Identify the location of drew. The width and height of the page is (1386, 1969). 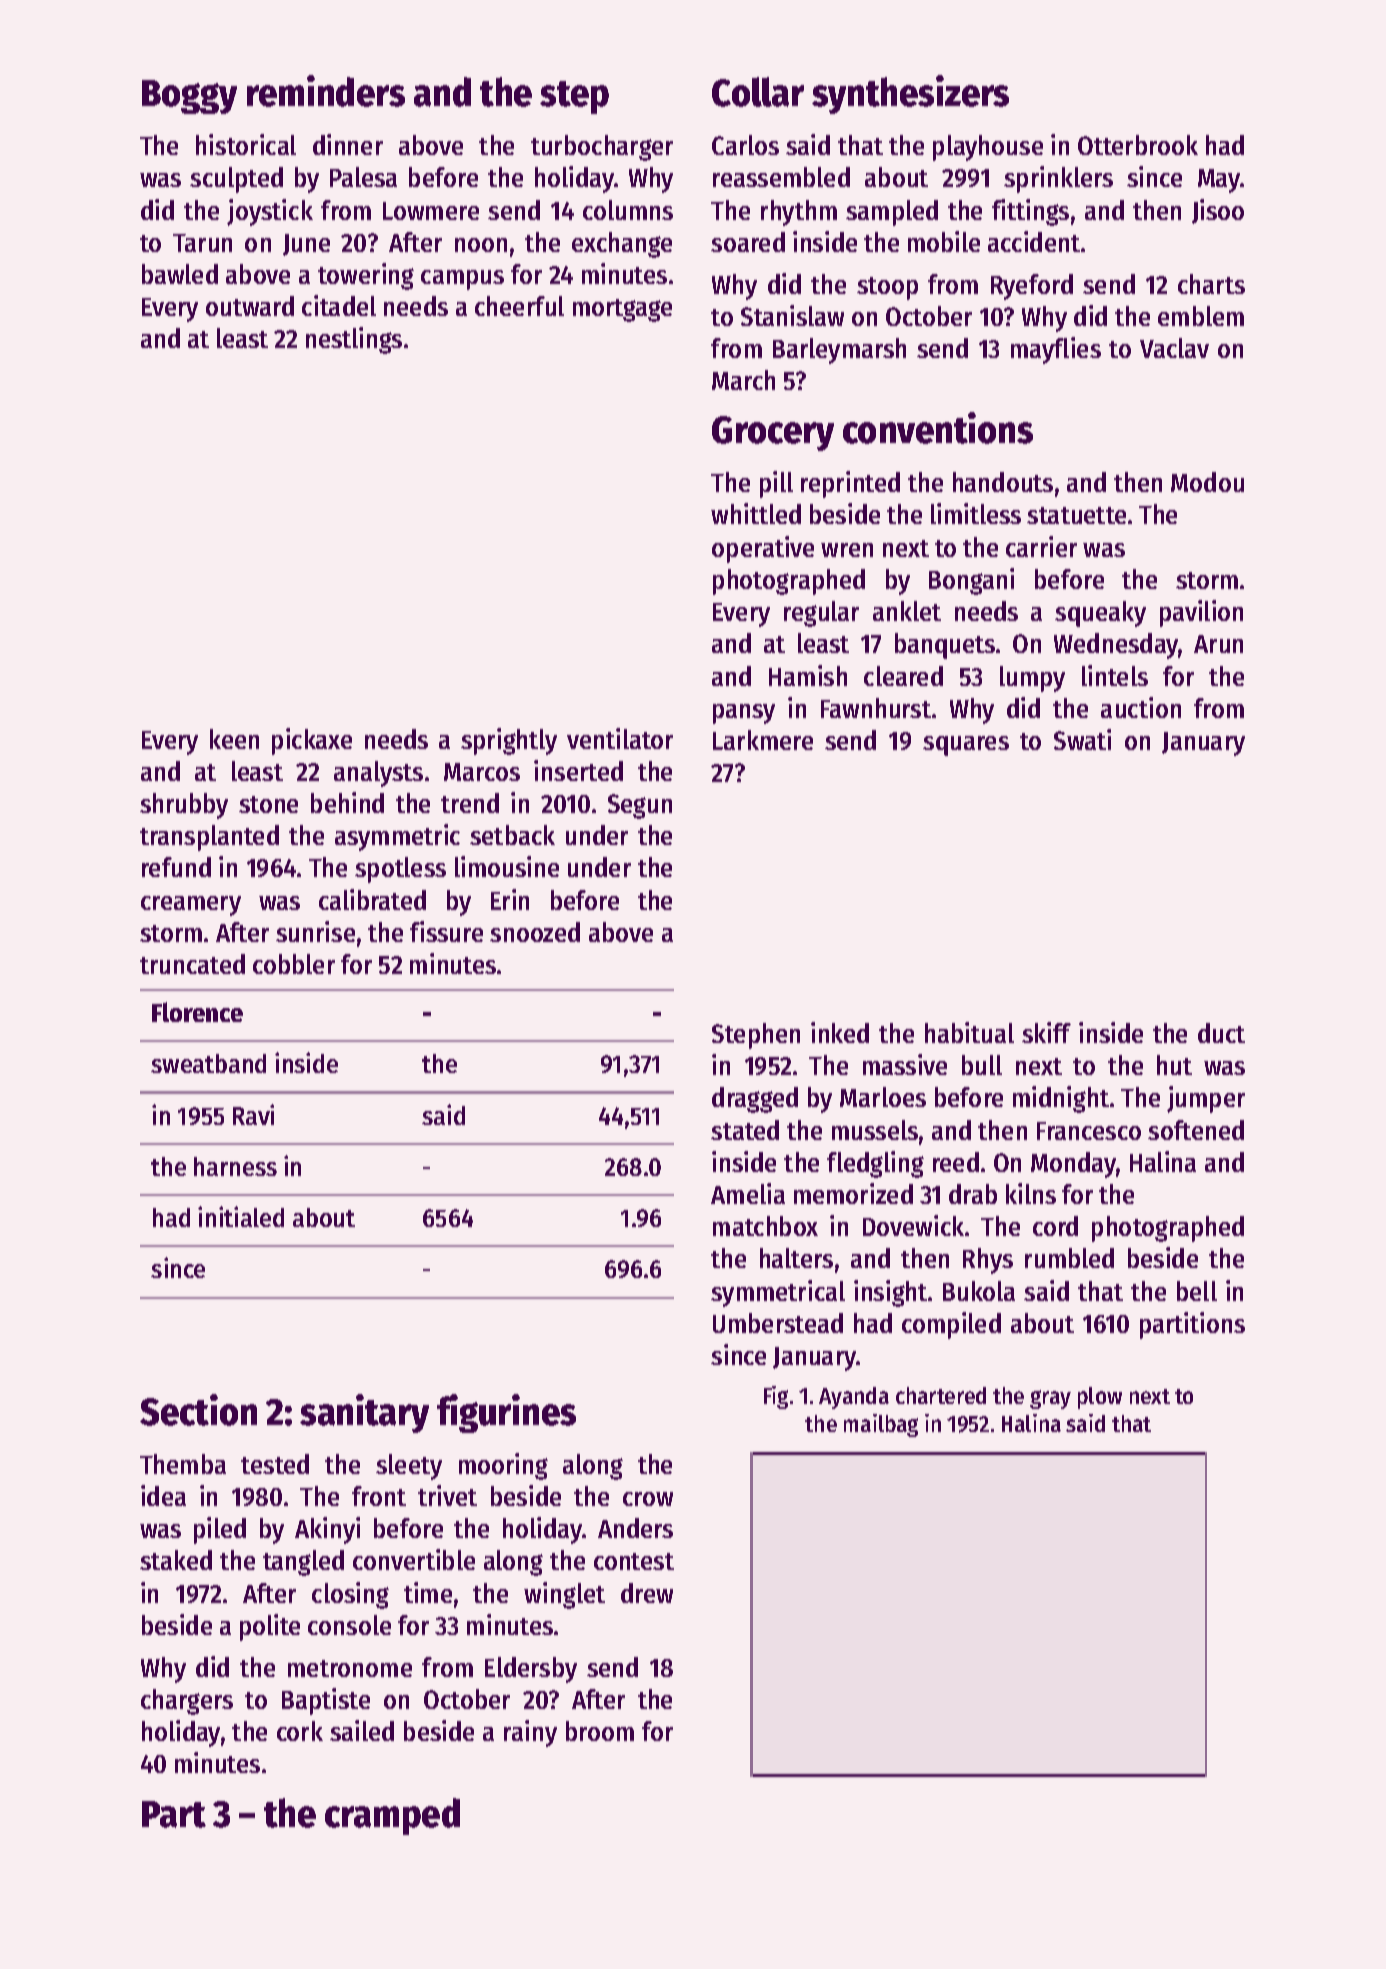
(647, 1593).
